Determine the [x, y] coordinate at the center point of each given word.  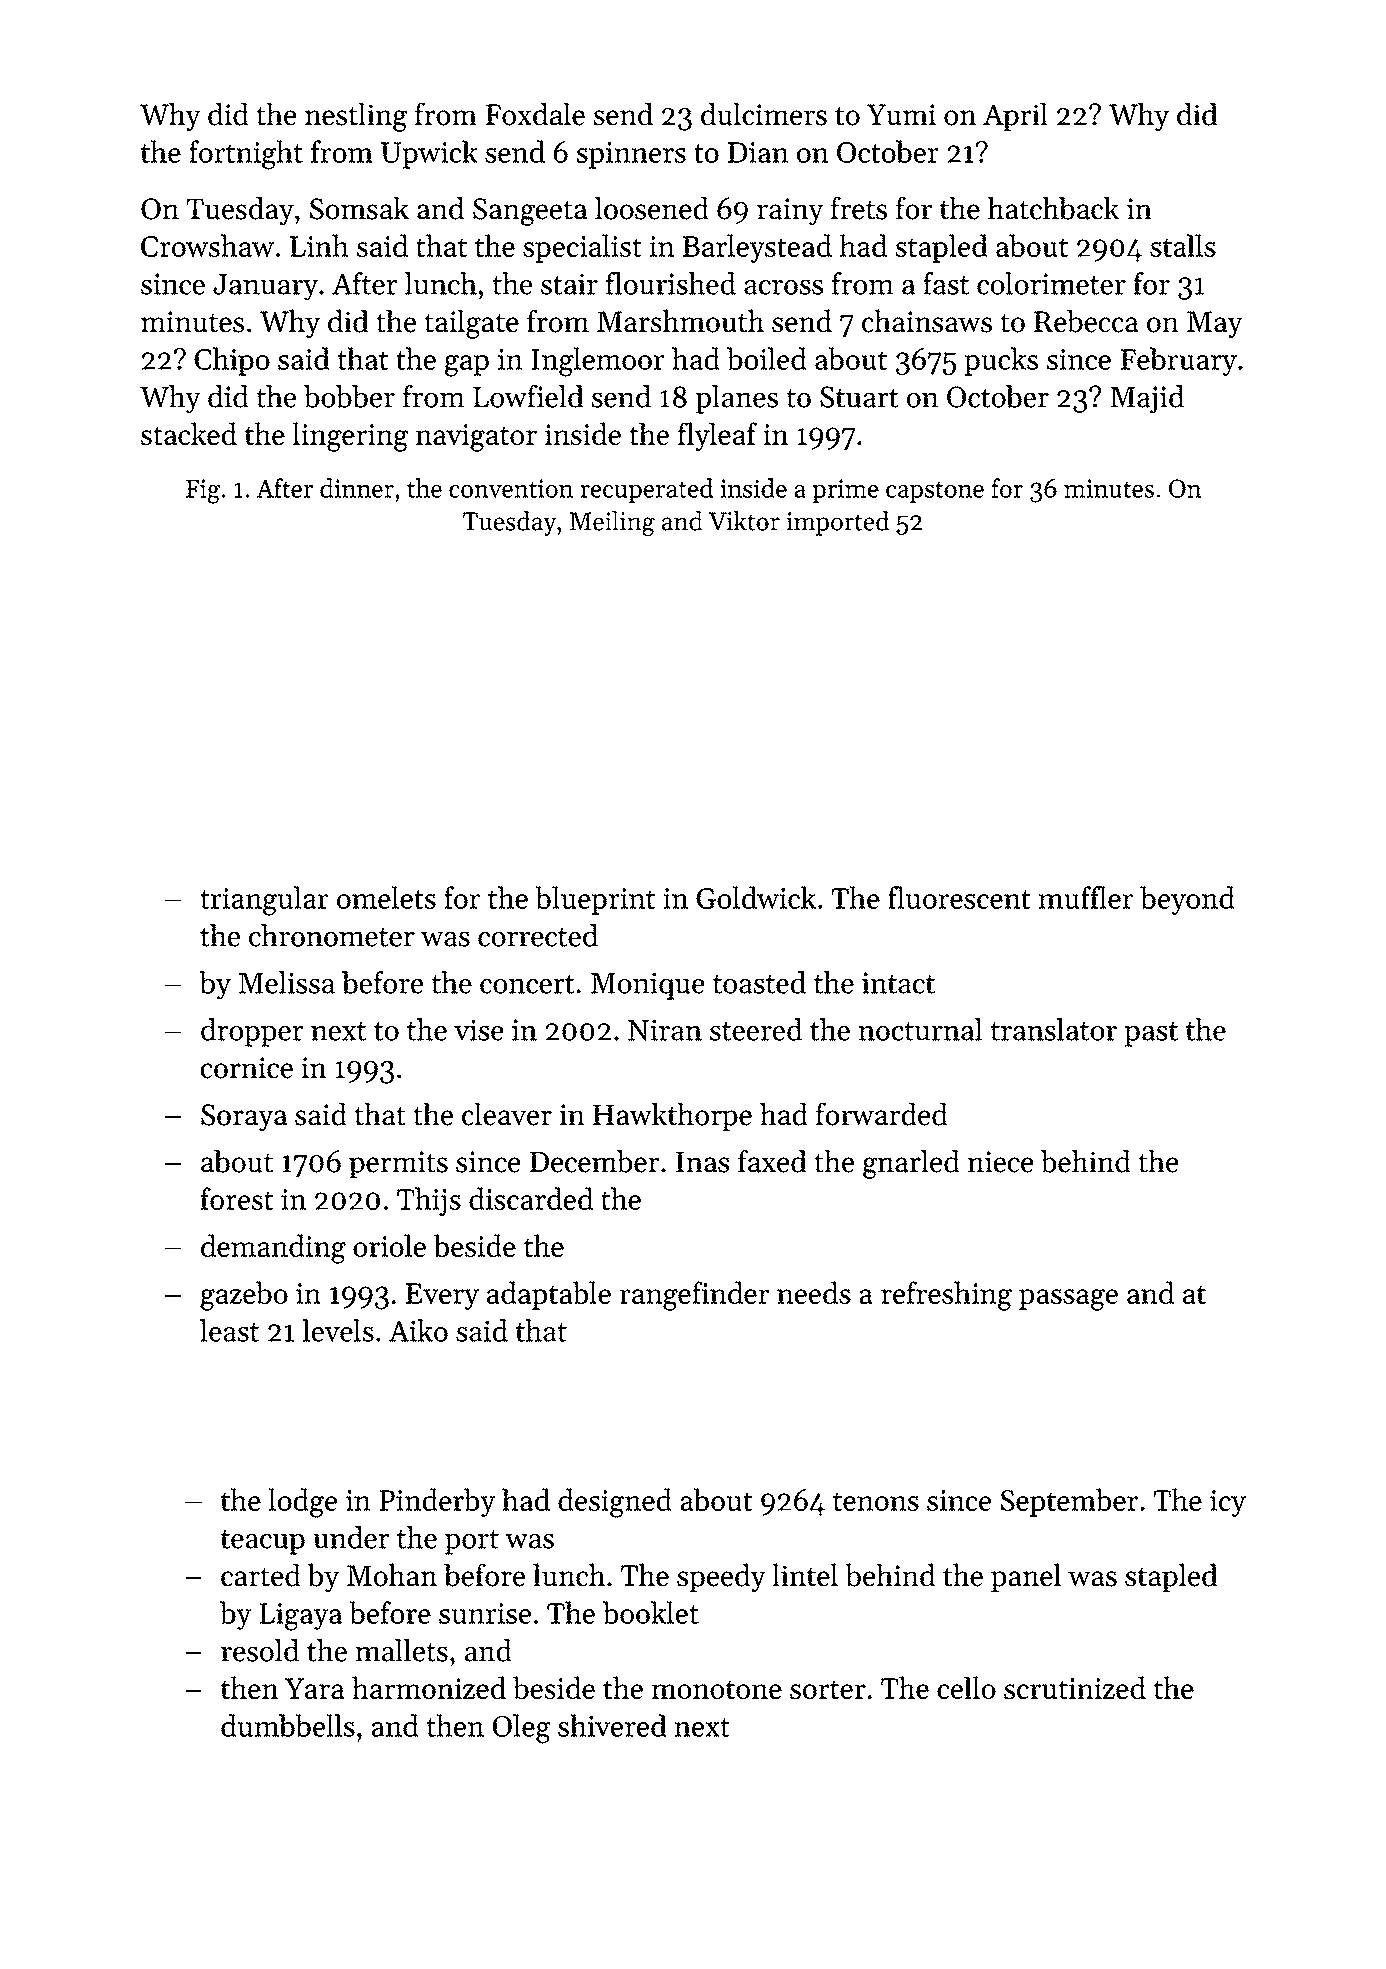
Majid [1147, 399]
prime [845, 491]
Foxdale [535, 114]
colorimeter [1051, 283]
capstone [935, 492]
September [1069, 1502]
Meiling [612, 523]
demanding [273, 1249]
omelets [386, 897]
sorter [828, 1689]
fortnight [246, 155]
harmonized [429, 1687]
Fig [202, 491]
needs [814, 1292]
